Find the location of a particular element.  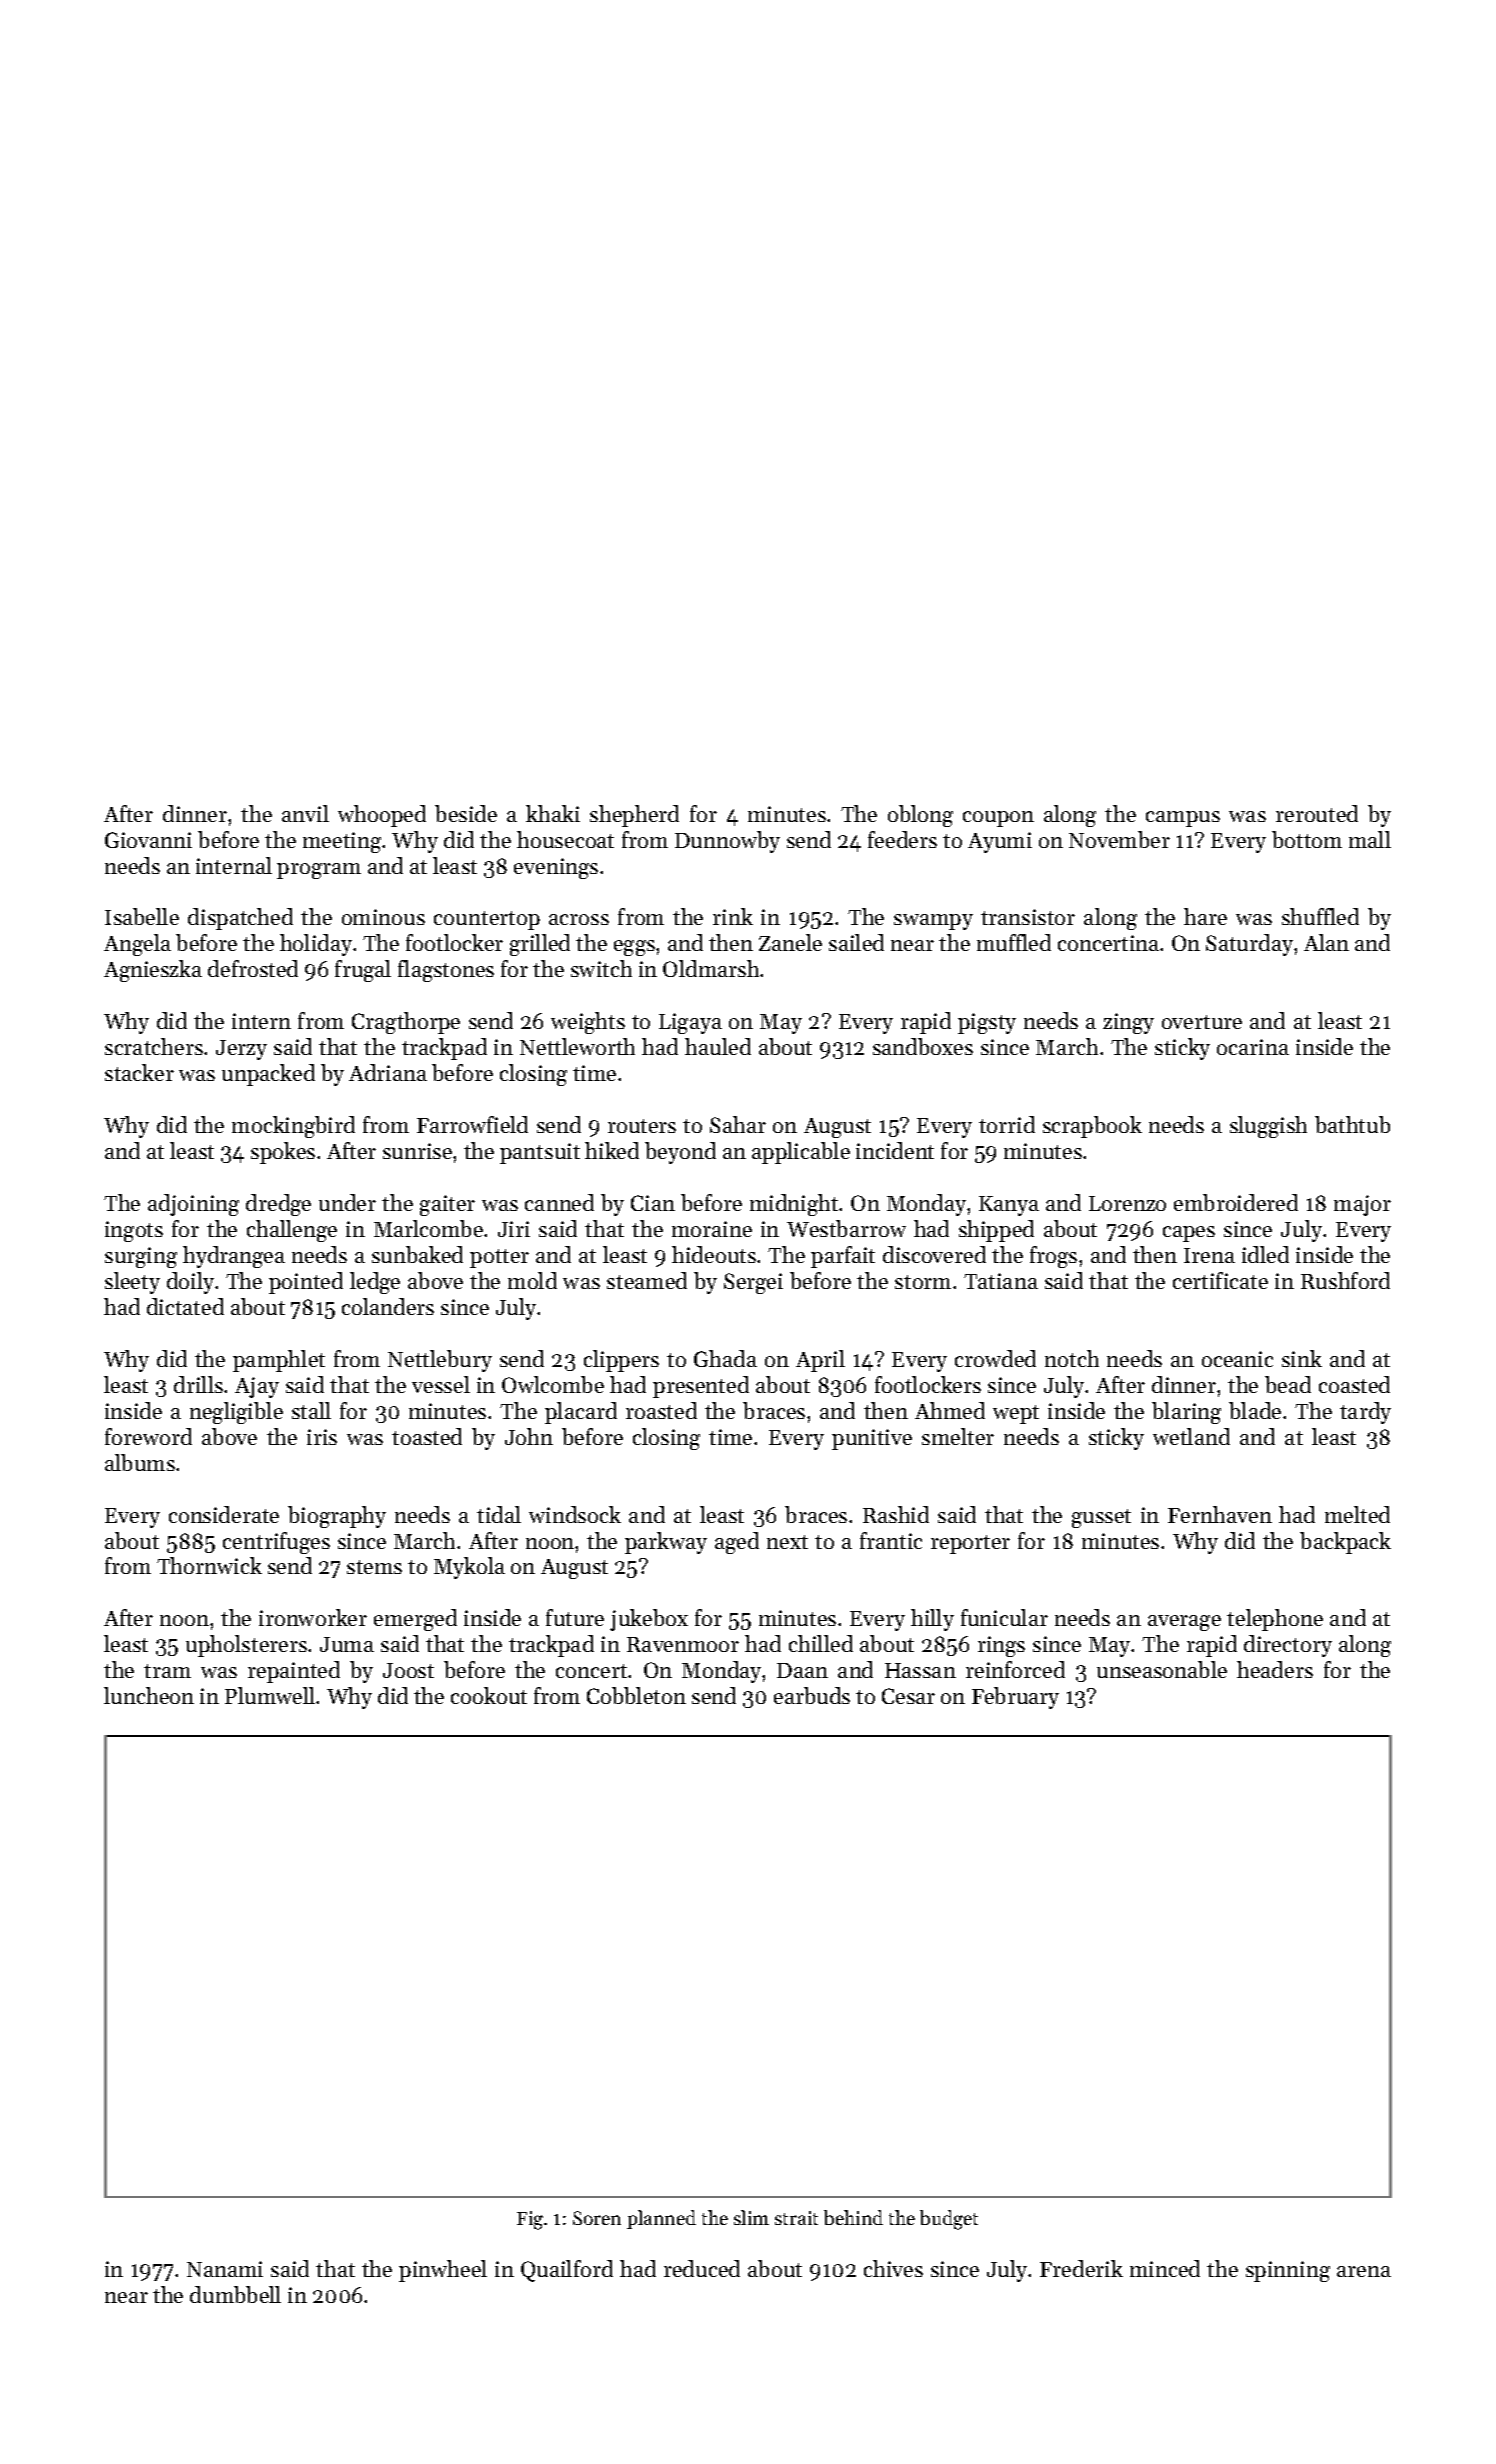

Plumwell is located at coordinates (270, 1695).
